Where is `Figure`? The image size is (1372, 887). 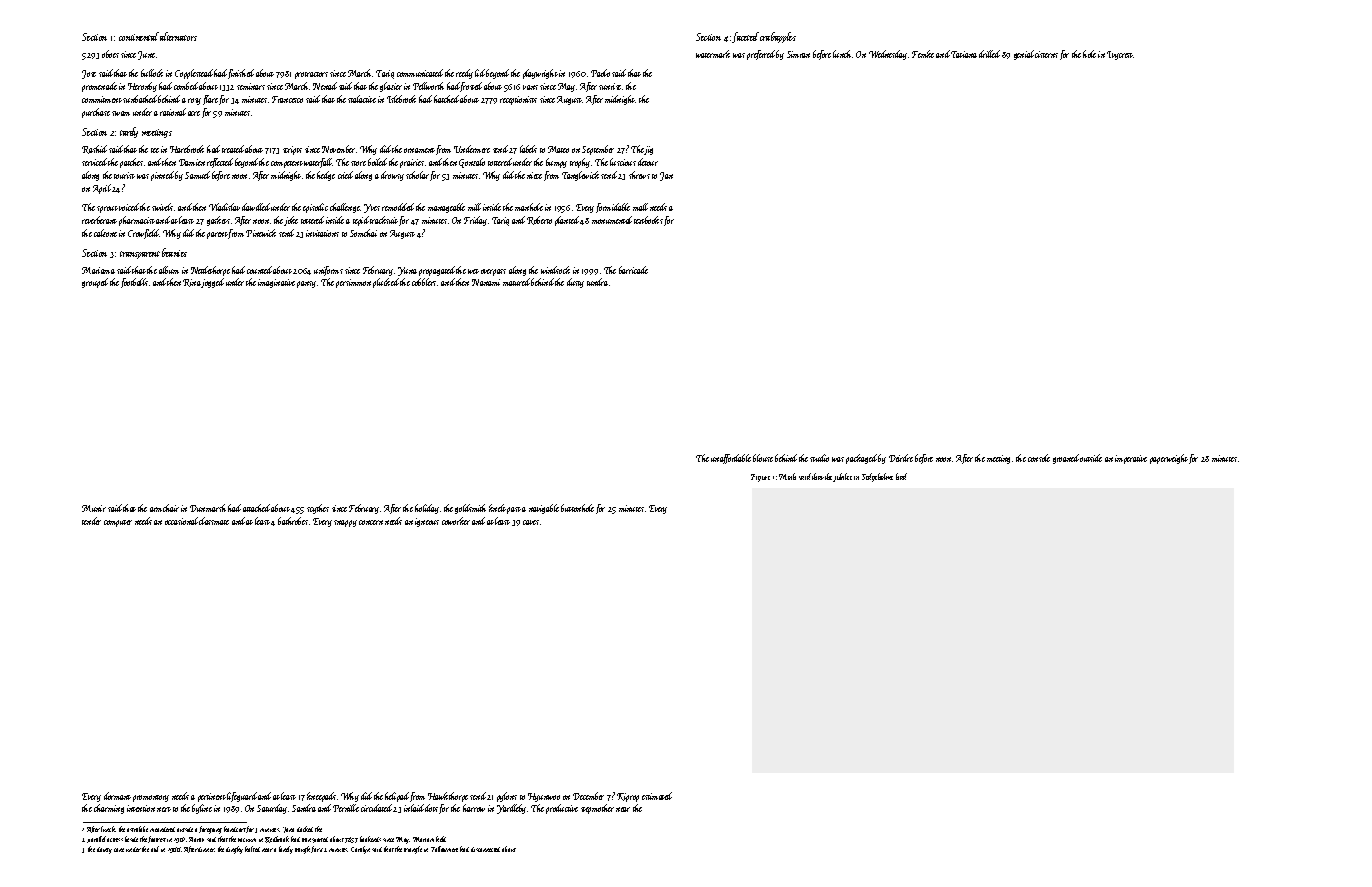 Figure is located at coordinates (760, 478).
